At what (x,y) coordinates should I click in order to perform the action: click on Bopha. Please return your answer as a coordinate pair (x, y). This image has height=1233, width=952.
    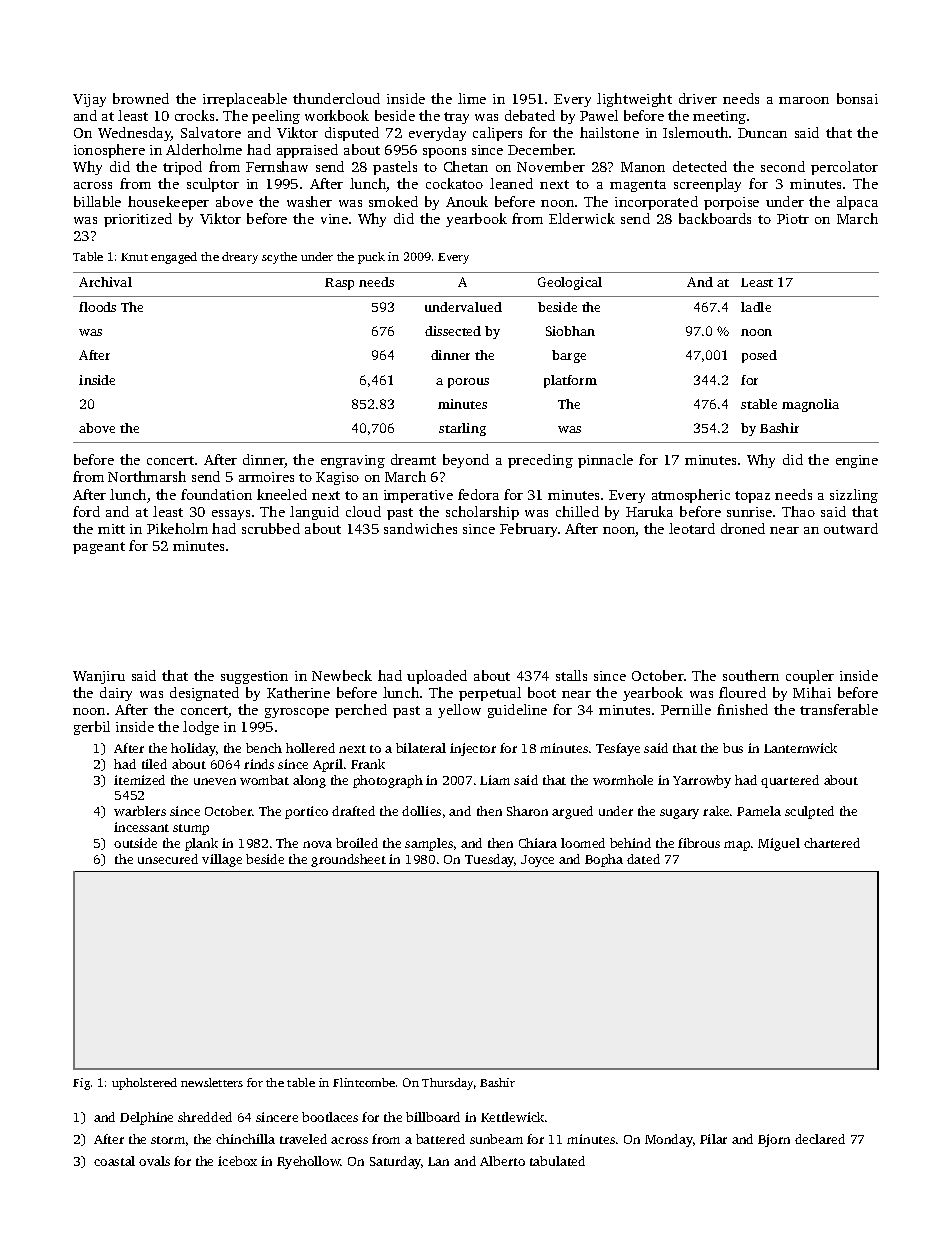
    Looking at the image, I should click on (604, 860).
